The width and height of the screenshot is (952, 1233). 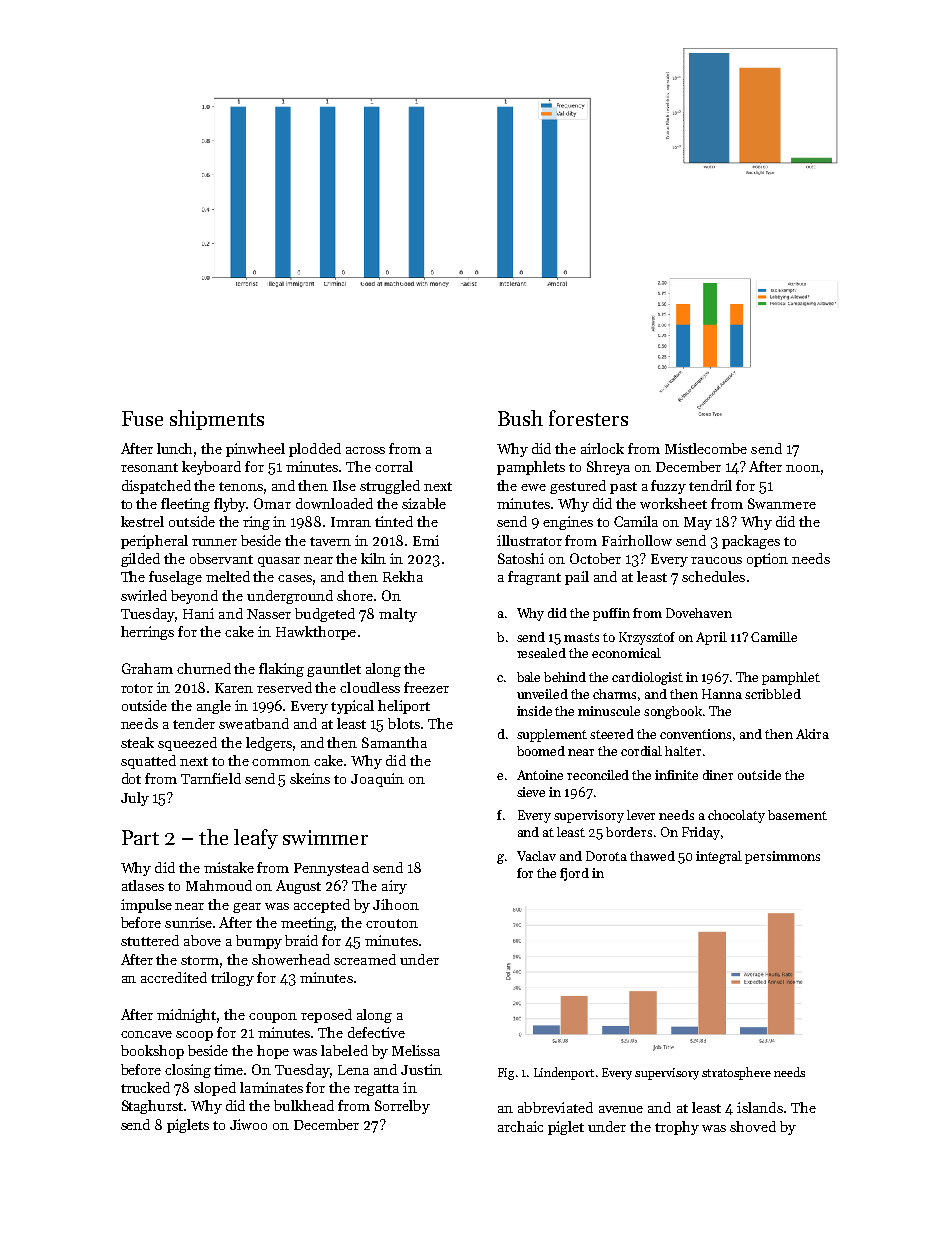 What do you see at coordinates (137, 742) in the screenshot?
I see `steak` at bounding box center [137, 742].
